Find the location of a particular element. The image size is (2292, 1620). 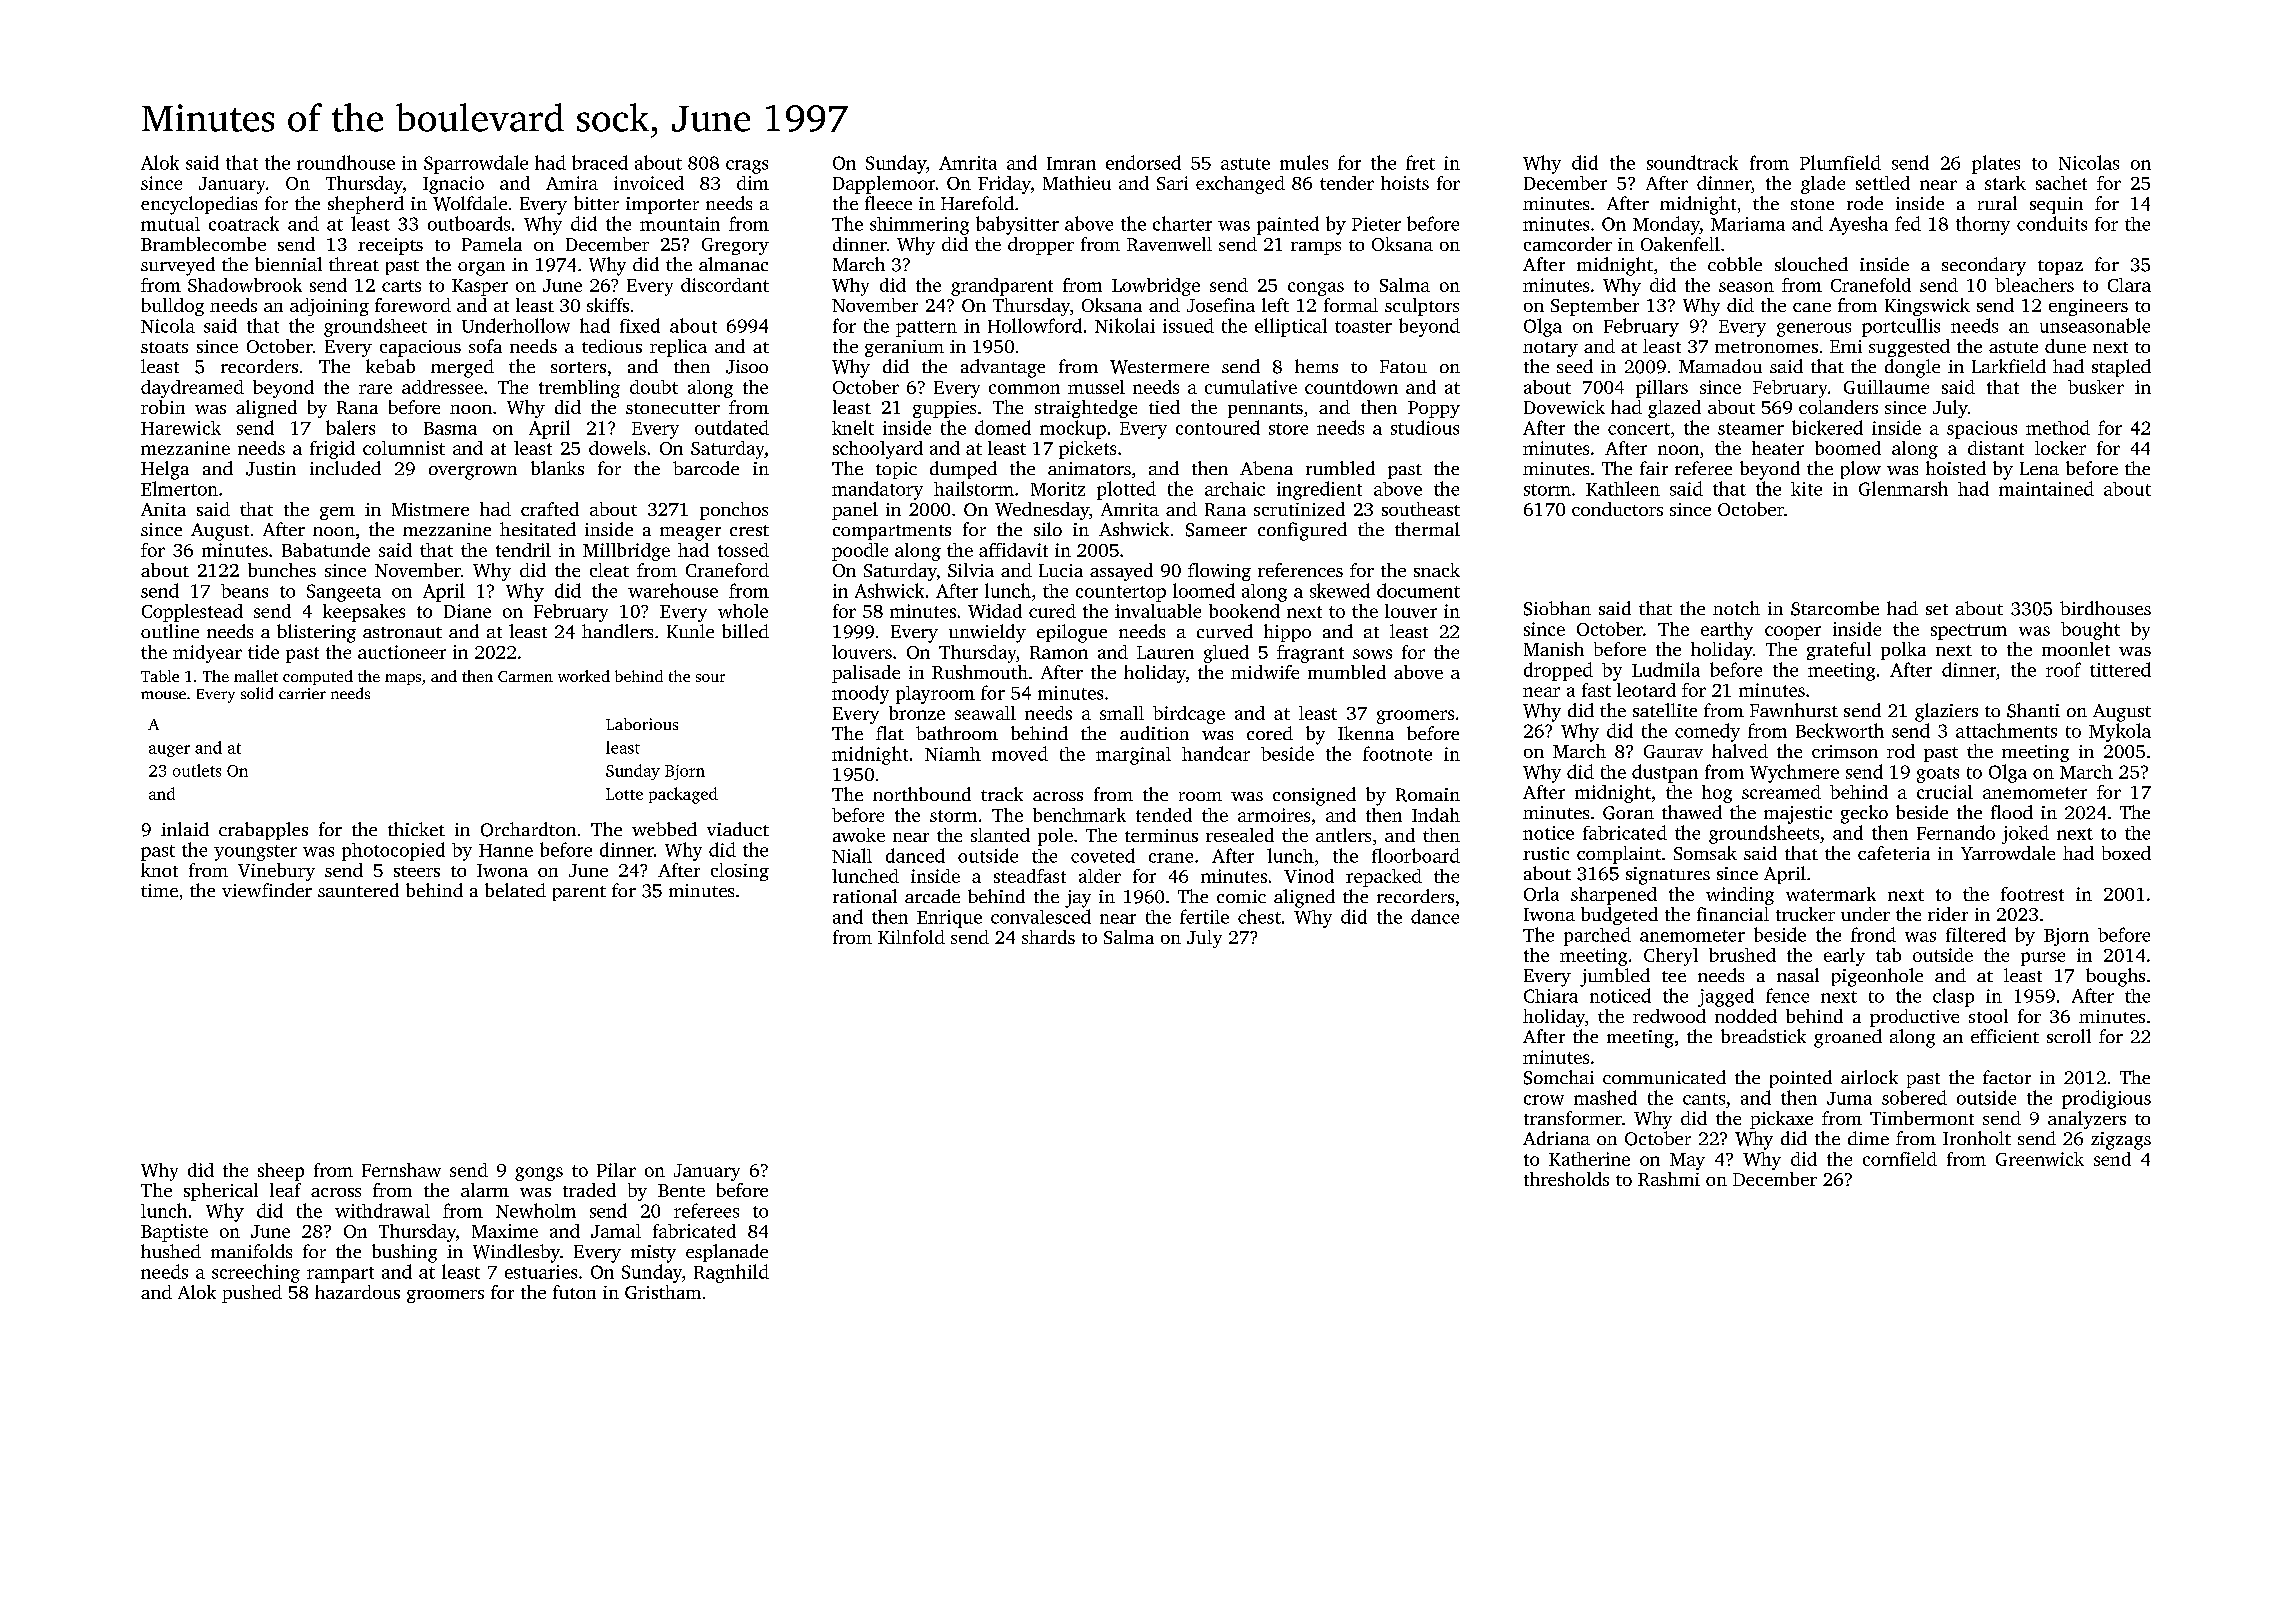

fret is located at coordinates (1420, 162).
